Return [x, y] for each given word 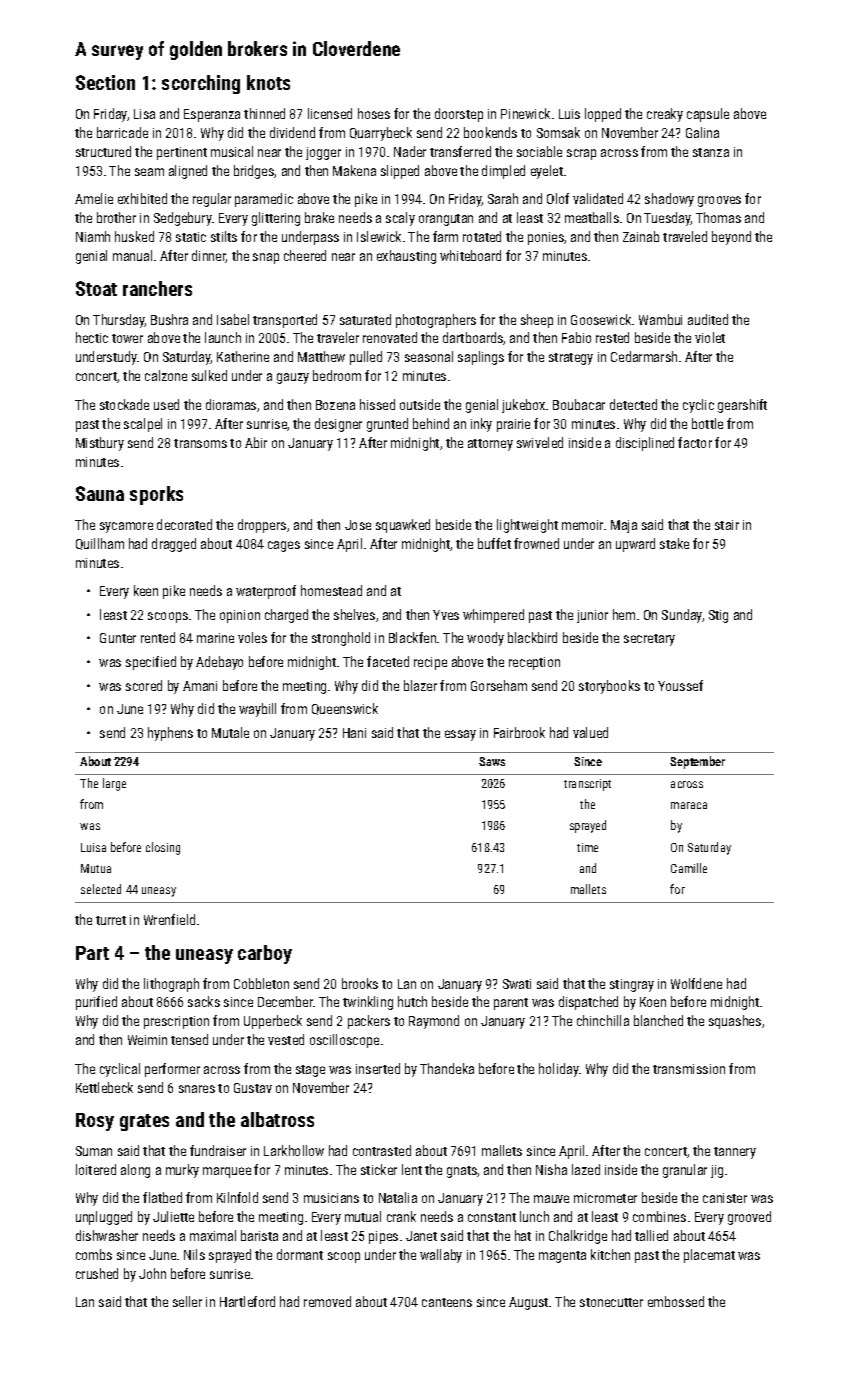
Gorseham [499, 685]
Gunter [118, 638]
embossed [676, 1301]
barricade [122, 132]
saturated [365, 319]
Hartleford [247, 1301]
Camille [689, 868]
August [528, 1303]
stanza [711, 152]
